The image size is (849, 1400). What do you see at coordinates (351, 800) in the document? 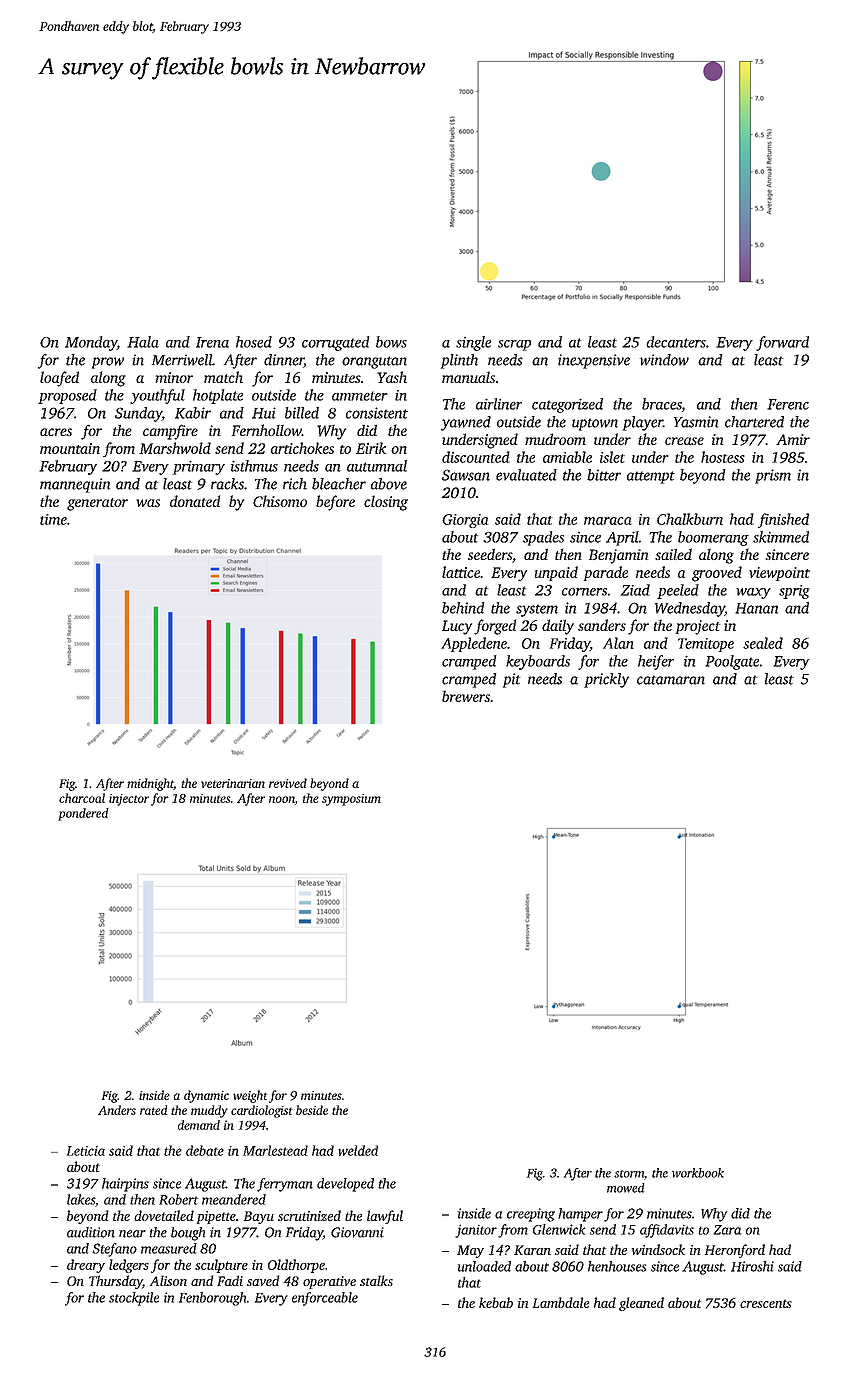
I see `symposium` at bounding box center [351, 800].
